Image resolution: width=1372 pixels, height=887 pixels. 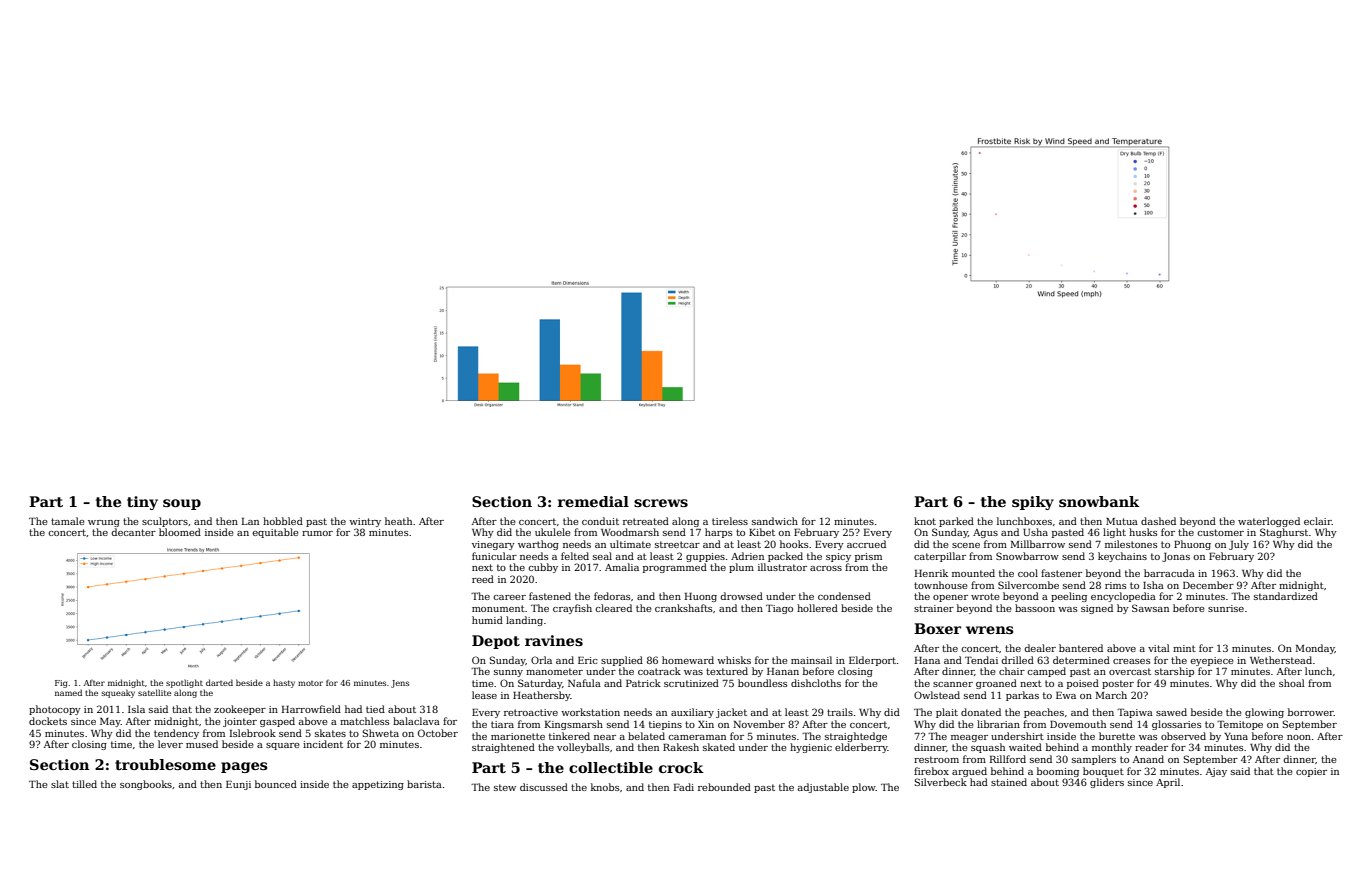 I want to click on Harrowfield, so click(x=311, y=709).
